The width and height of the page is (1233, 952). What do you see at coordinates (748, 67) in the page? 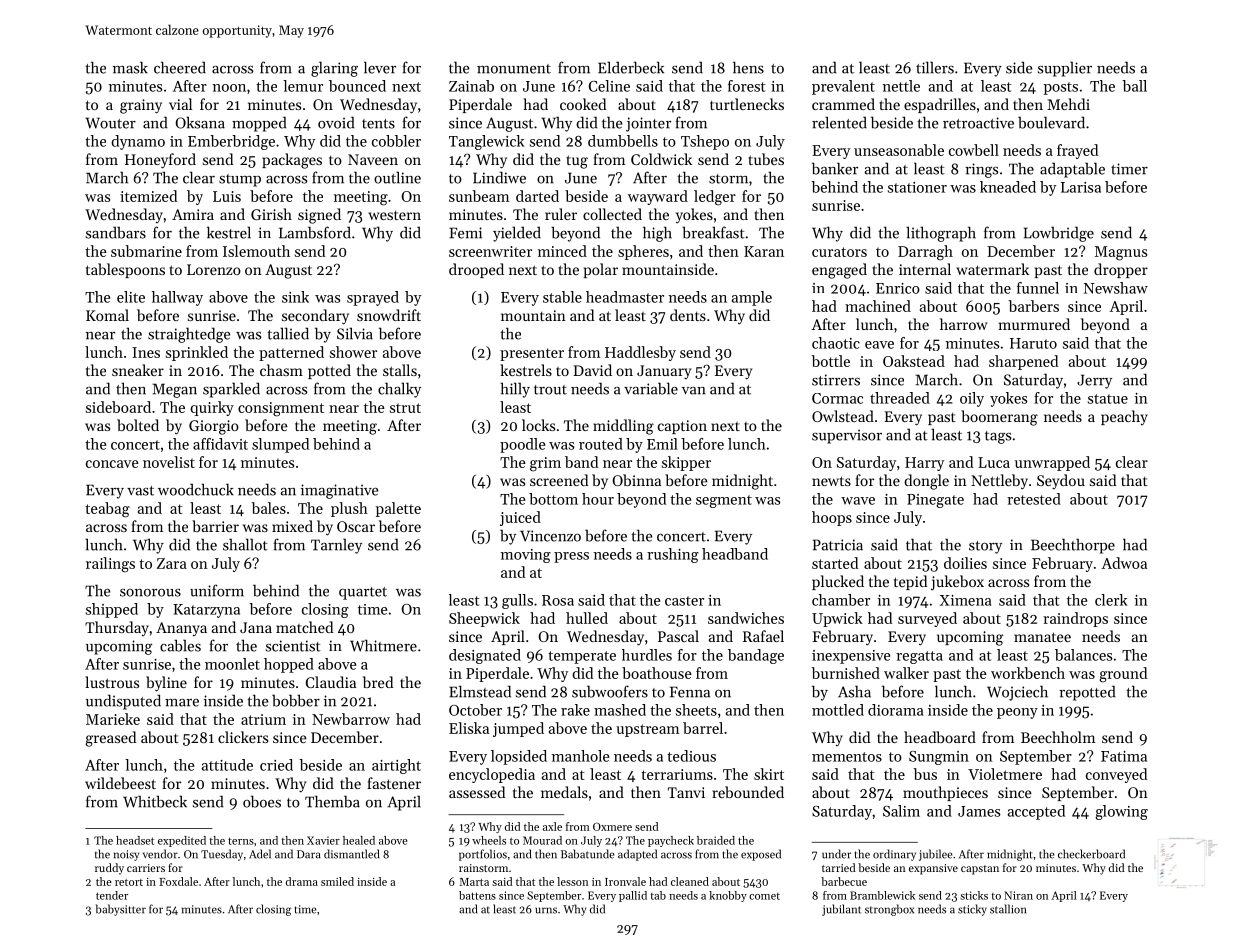
I see `hens` at bounding box center [748, 67].
